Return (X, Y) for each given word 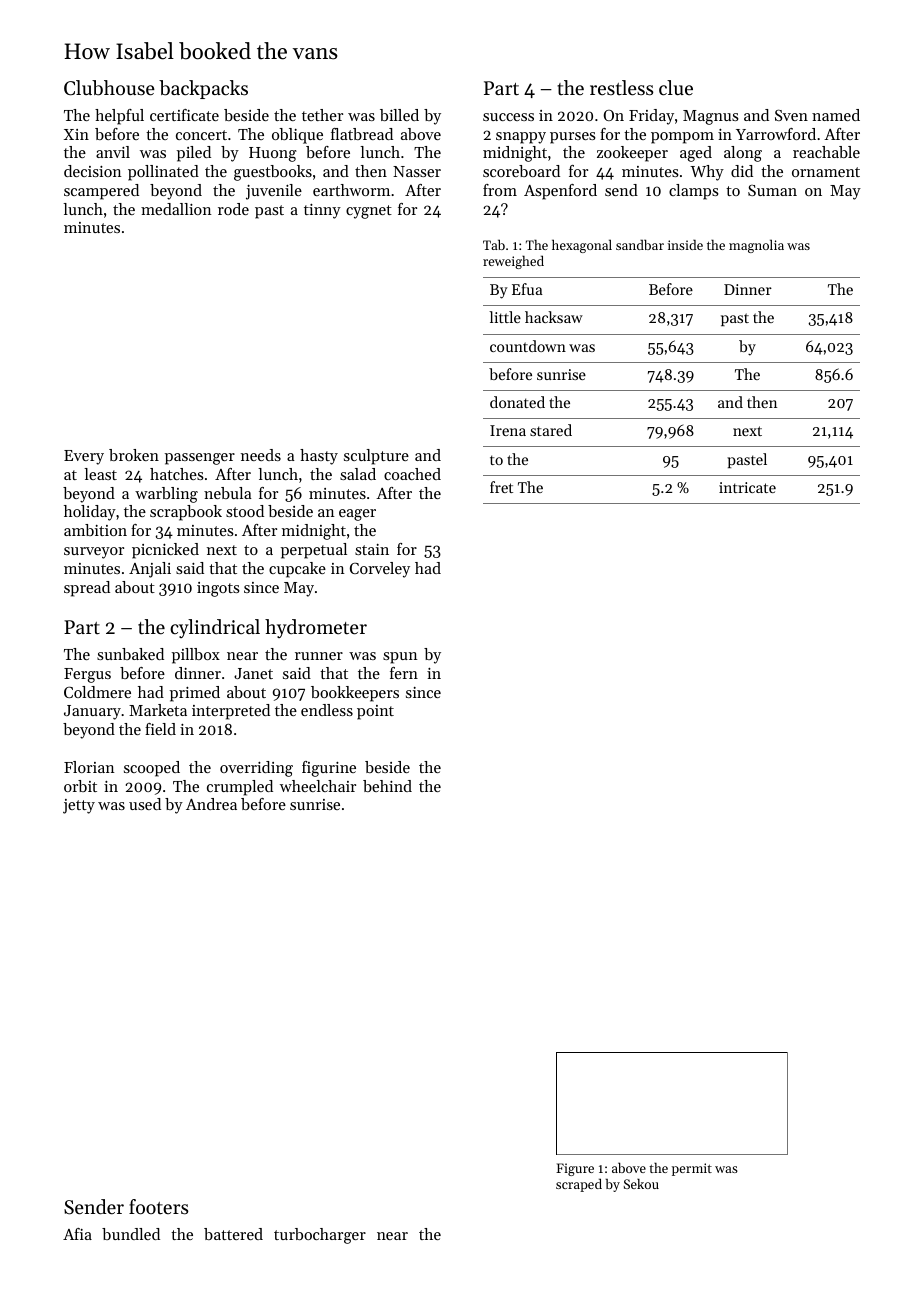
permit (692, 1169)
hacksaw (554, 317)
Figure (575, 1169)
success (508, 117)
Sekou (641, 1183)
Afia (77, 1234)
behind (387, 786)
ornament (826, 172)
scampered (101, 192)
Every (84, 457)
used (145, 804)
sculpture (376, 457)
